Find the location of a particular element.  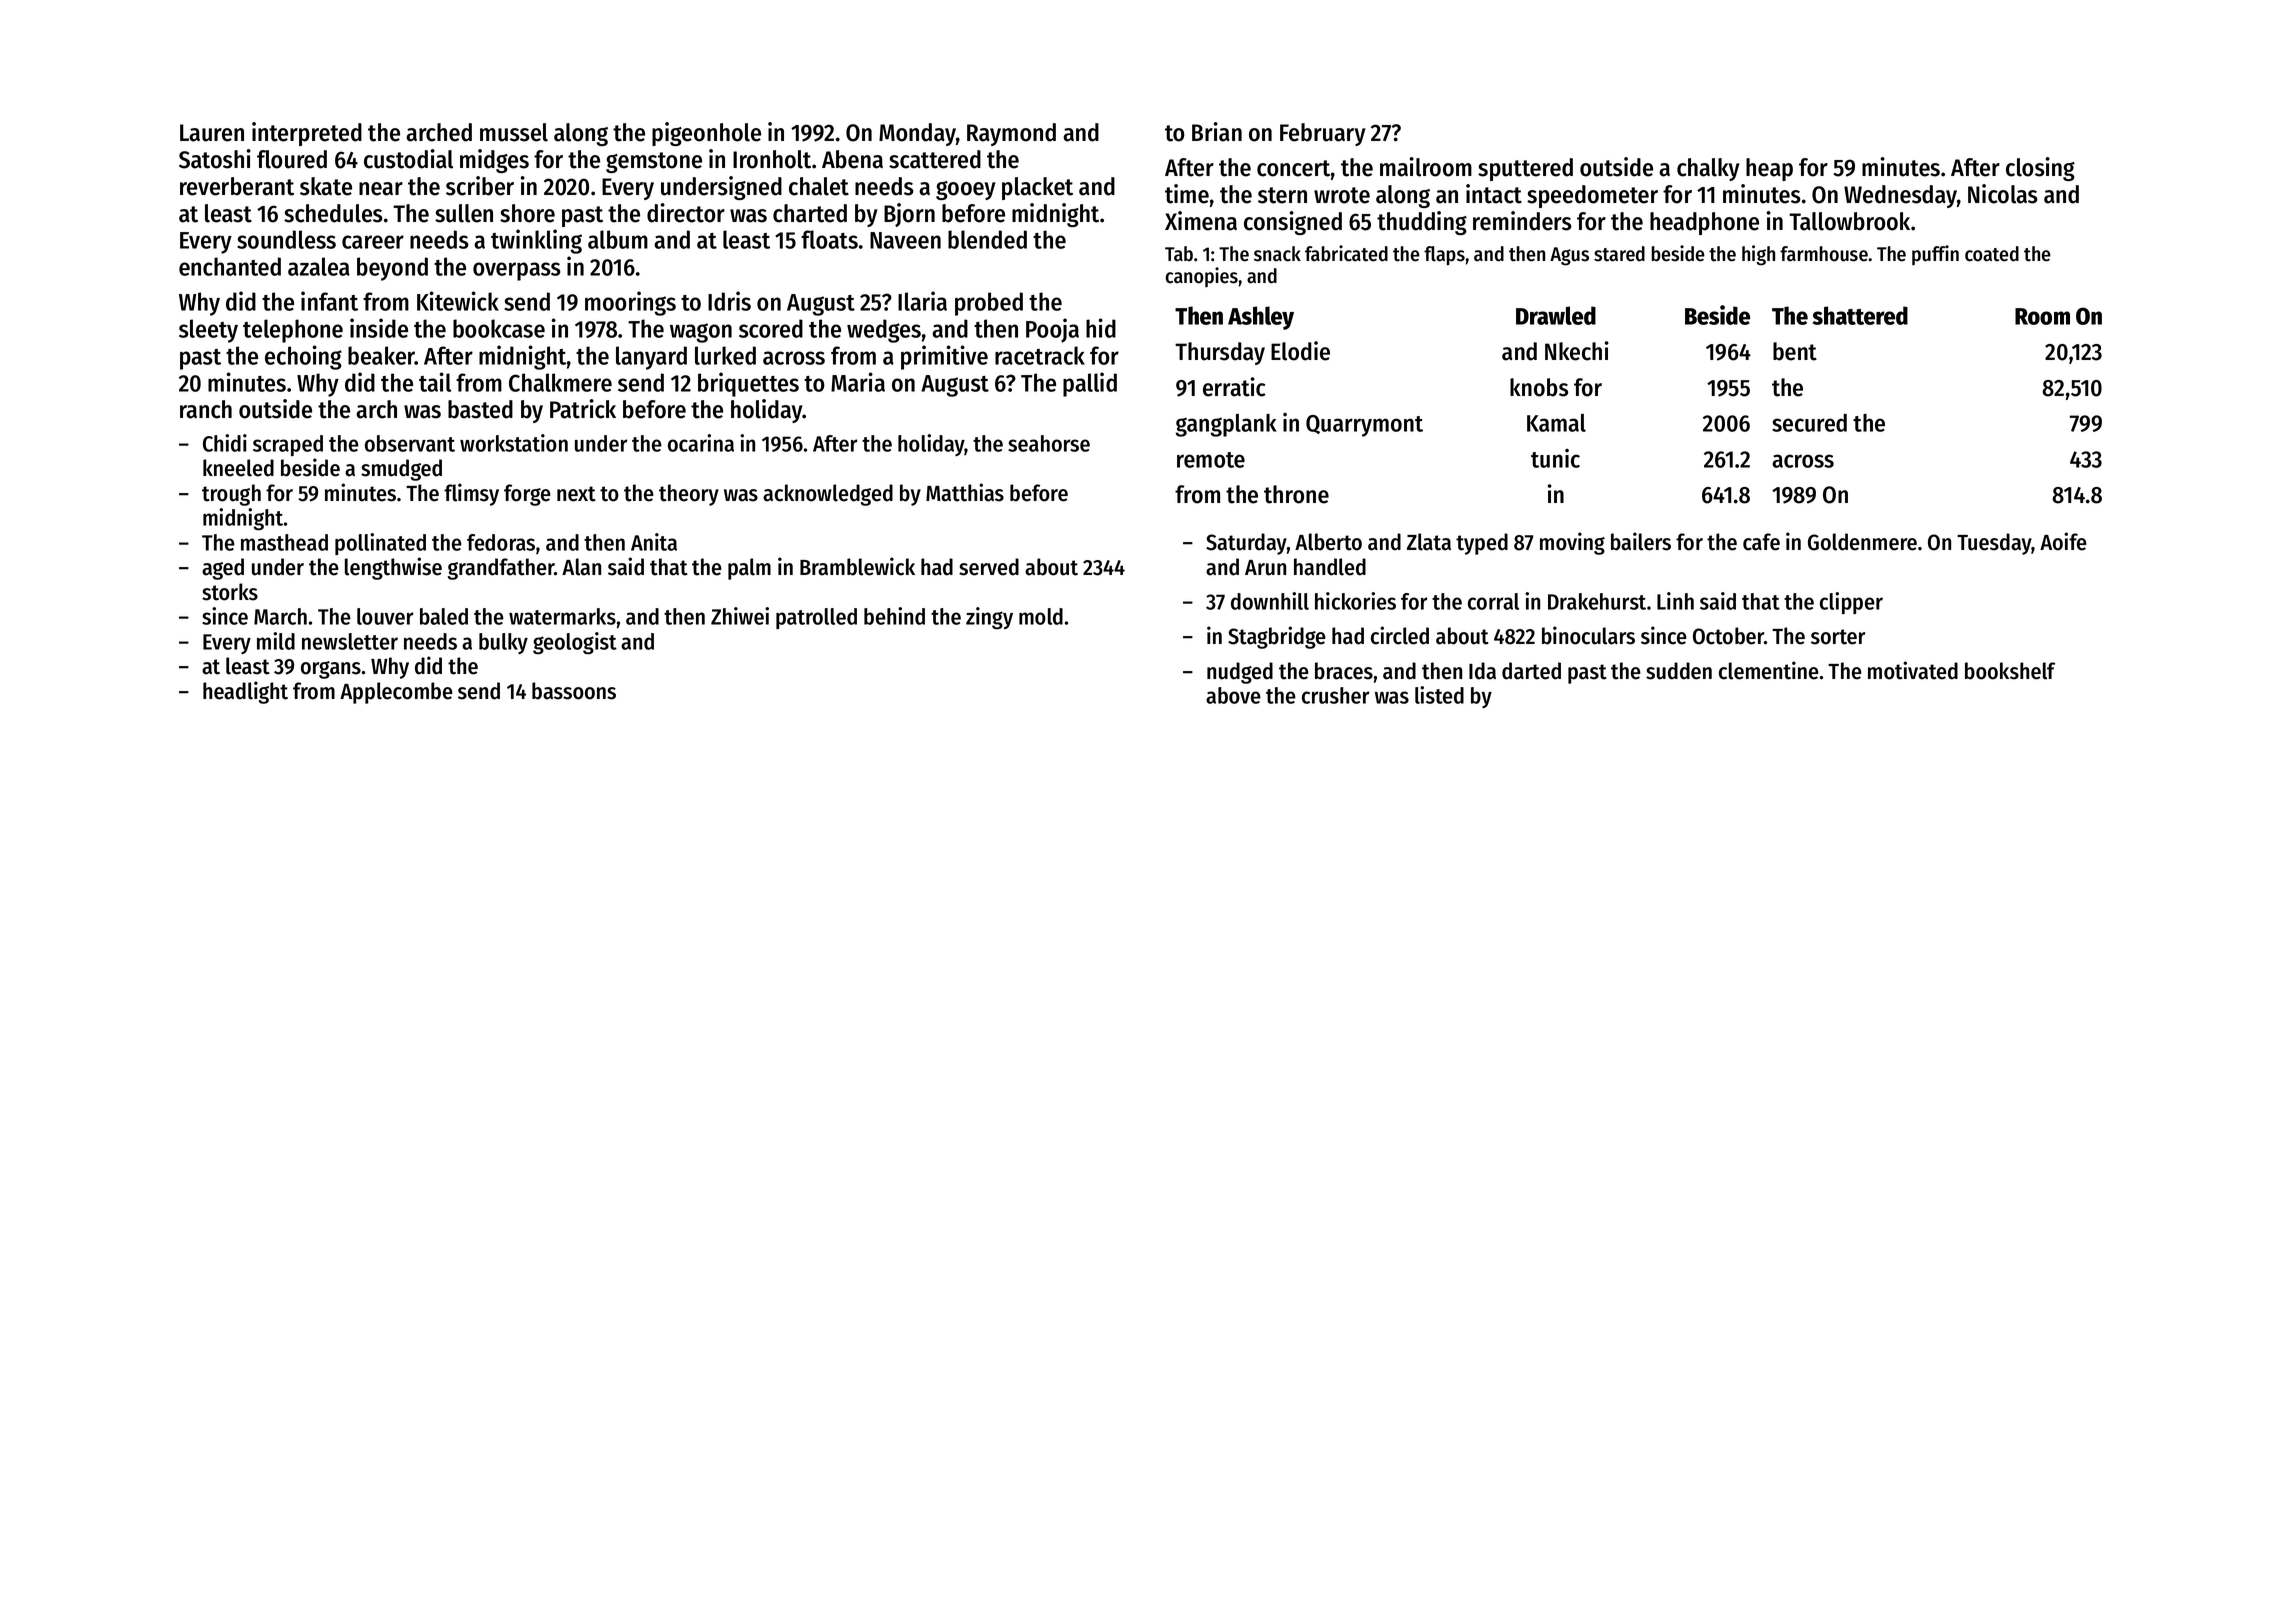

Maria is located at coordinates (858, 382).
